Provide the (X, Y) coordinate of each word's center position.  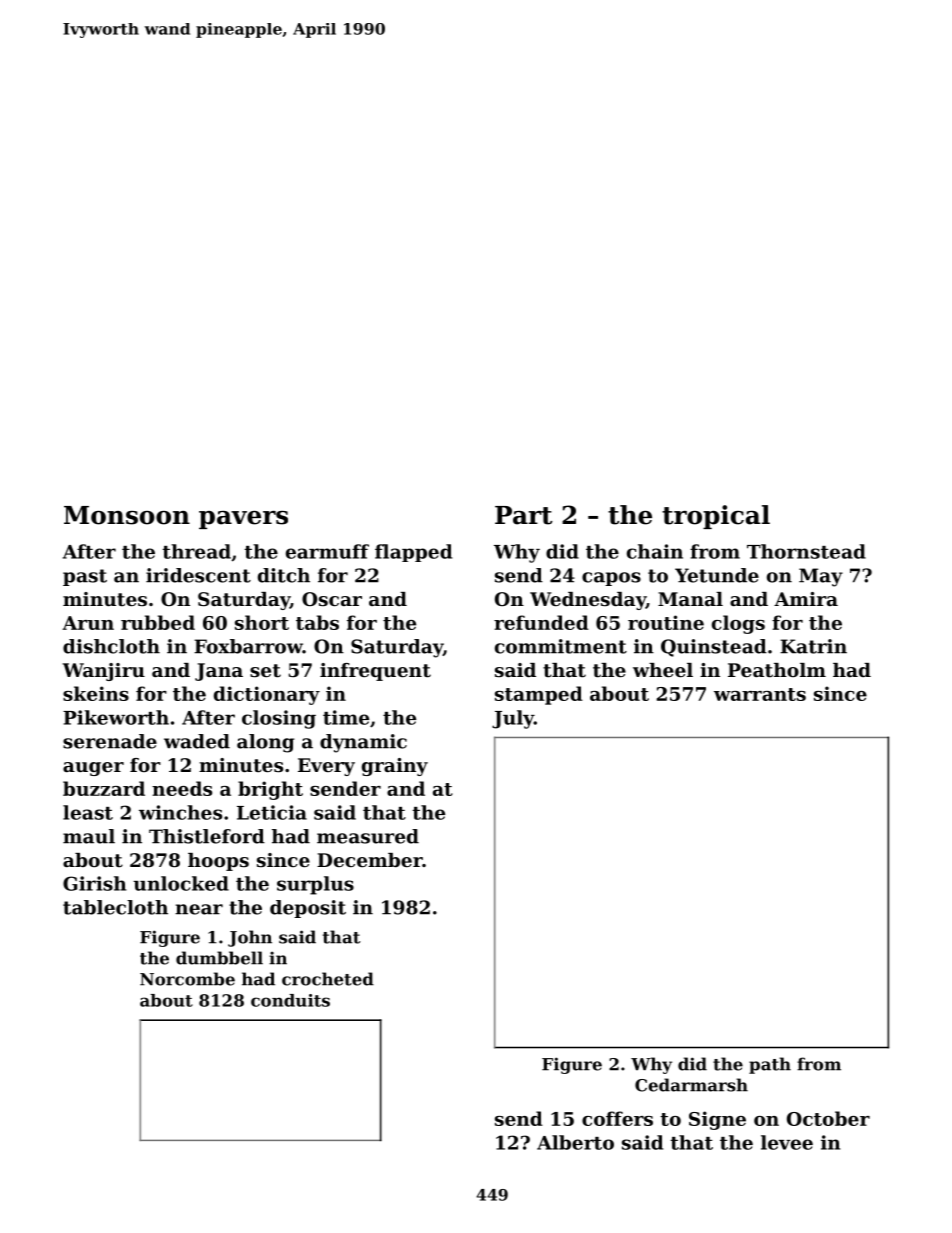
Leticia (272, 812)
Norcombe (187, 979)
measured (368, 836)
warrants (760, 694)
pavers (243, 520)
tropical (716, 517)
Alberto (575, 1142)
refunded (541, 622)
